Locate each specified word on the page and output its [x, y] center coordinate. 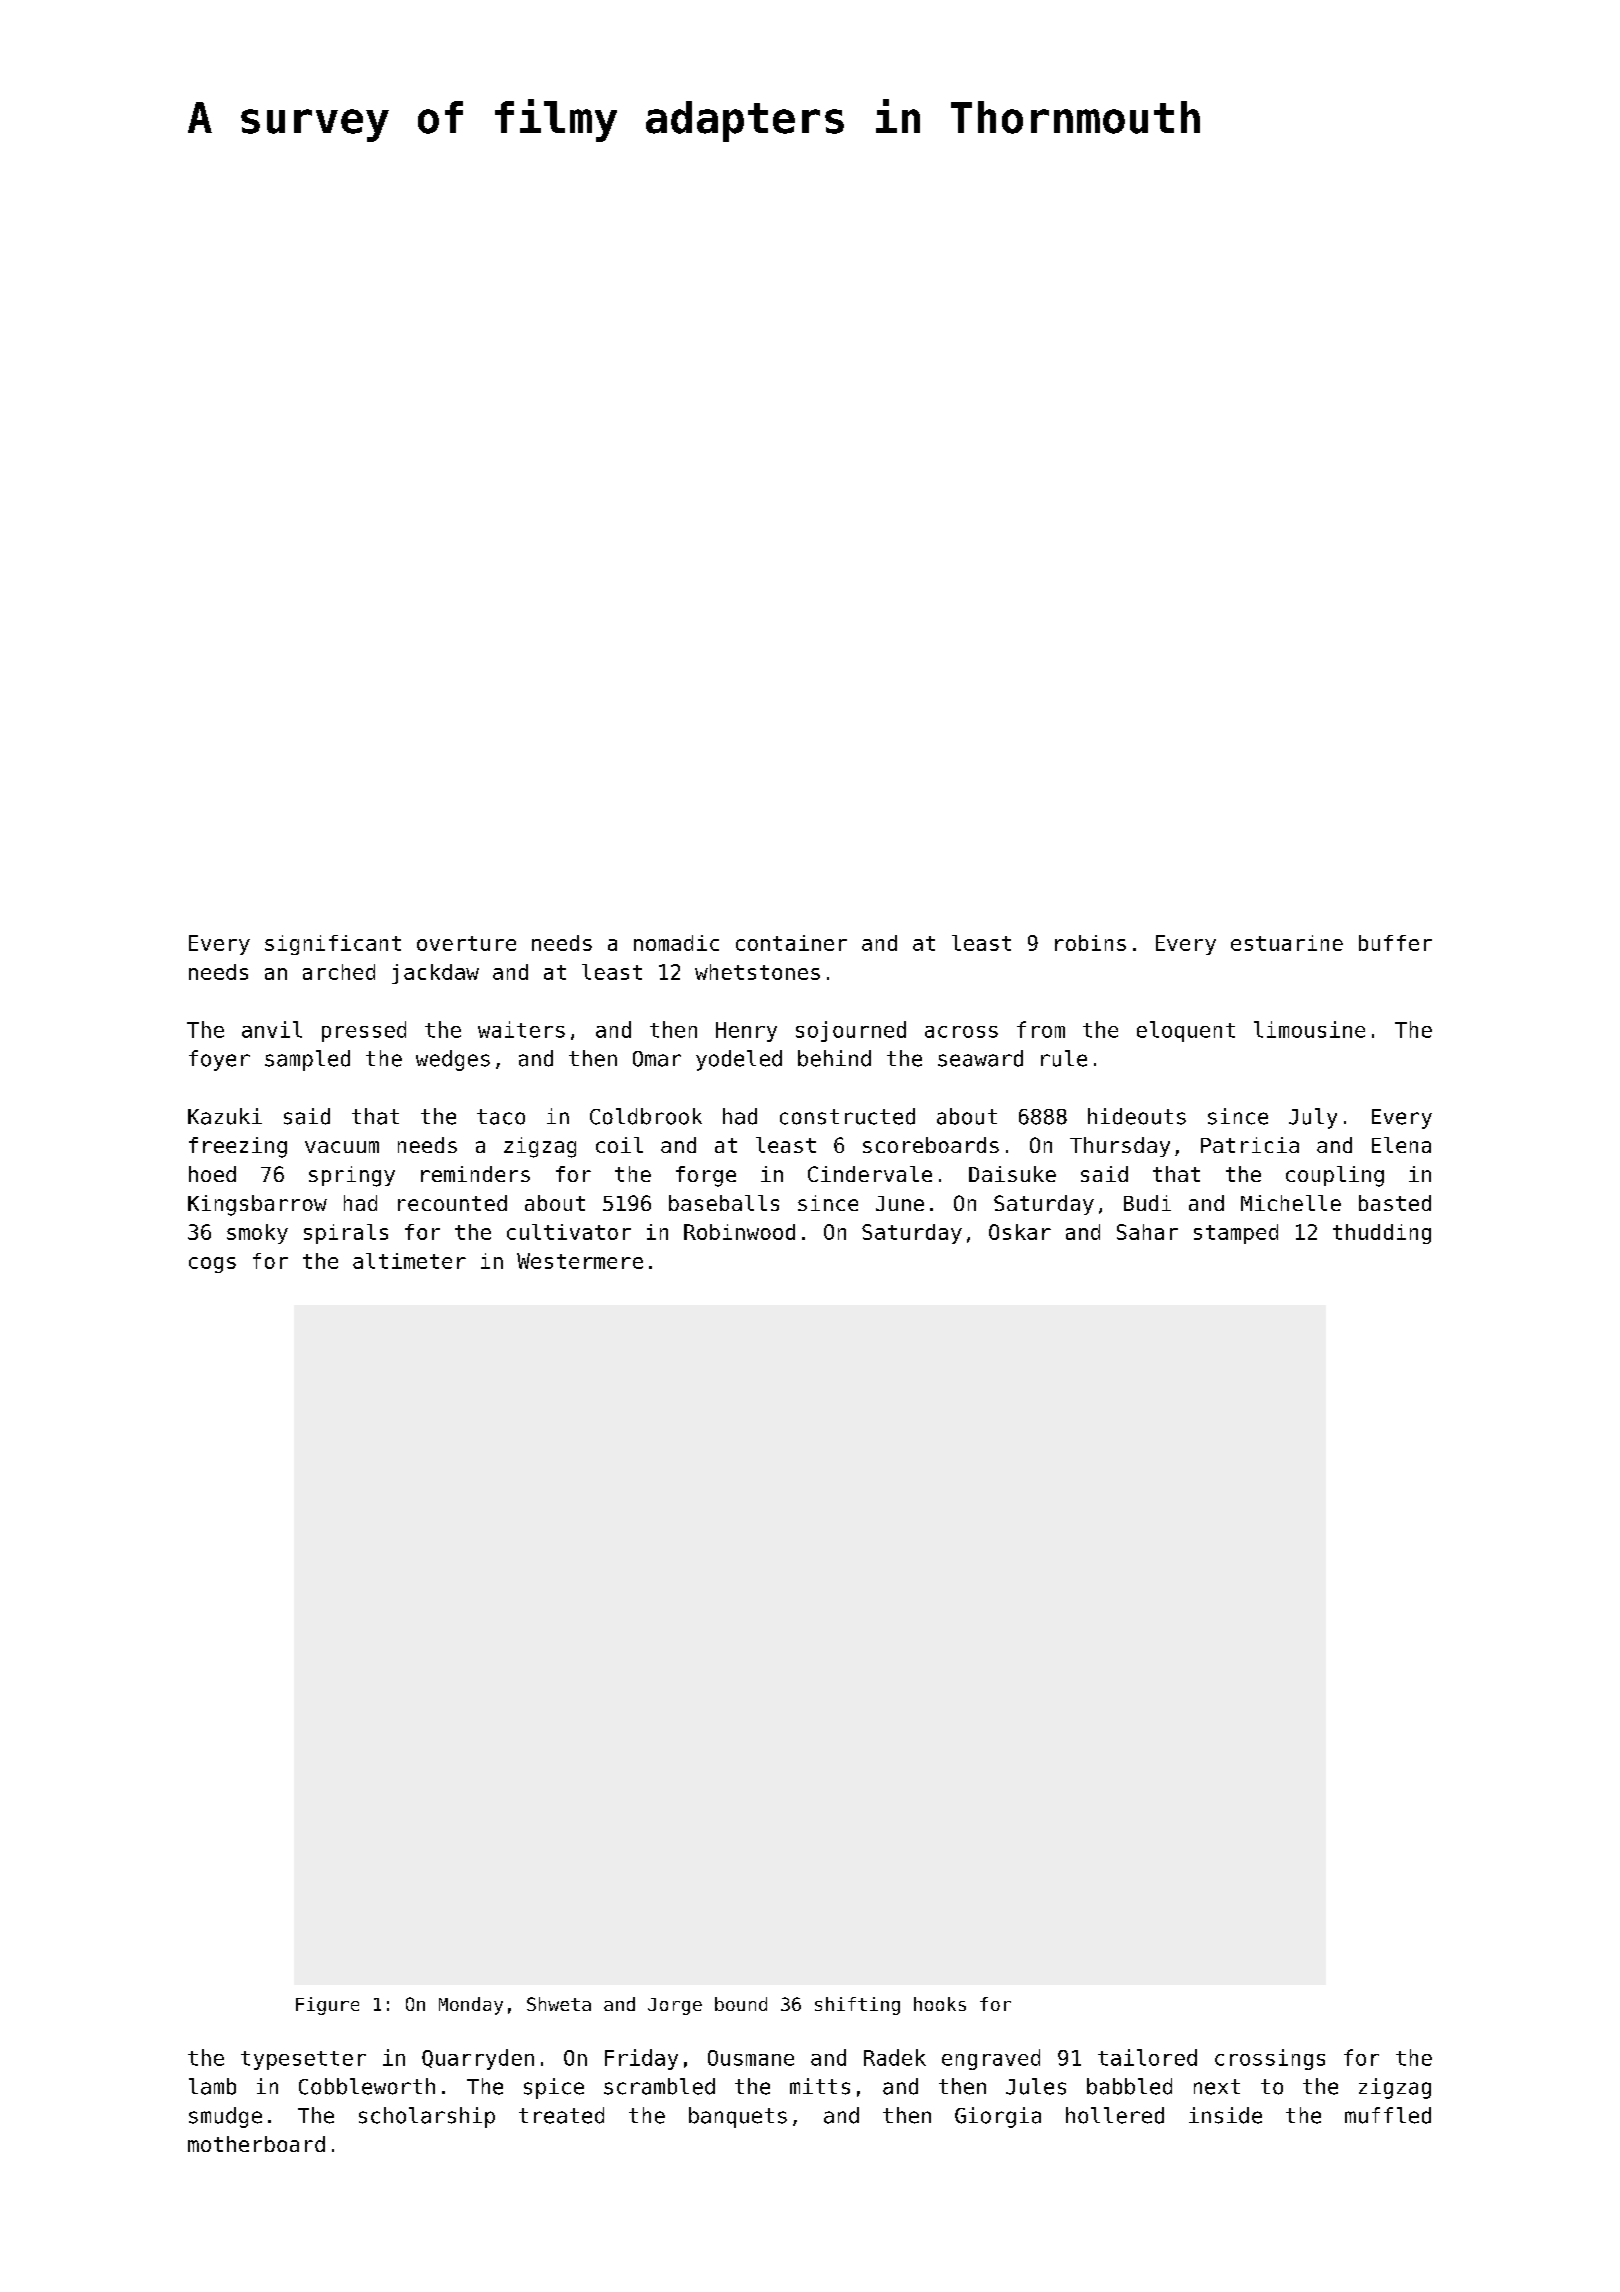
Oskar [1020, 1232]
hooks [940, 2004]
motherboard [256, 2144]
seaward [980, 1058]
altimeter [409, 1261]
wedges [453, 1060]
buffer [1395, 943]
